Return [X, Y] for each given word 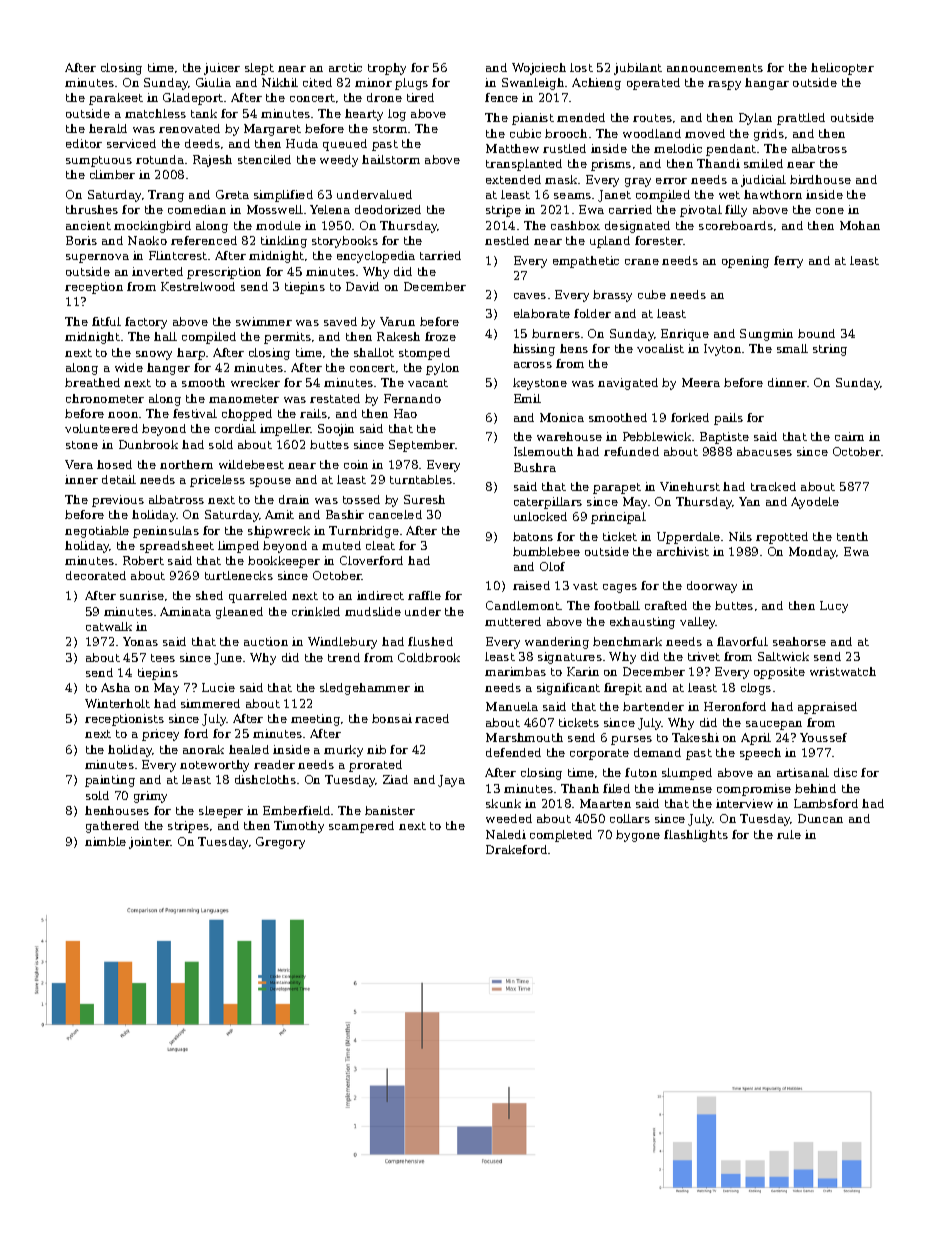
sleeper [221, 812]
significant [568, 689]
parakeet [116, 99]
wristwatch [843, 671]
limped [238, 547]
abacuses [764, 451]
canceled [395, 514]
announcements [715, 68]
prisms [611, 165]
